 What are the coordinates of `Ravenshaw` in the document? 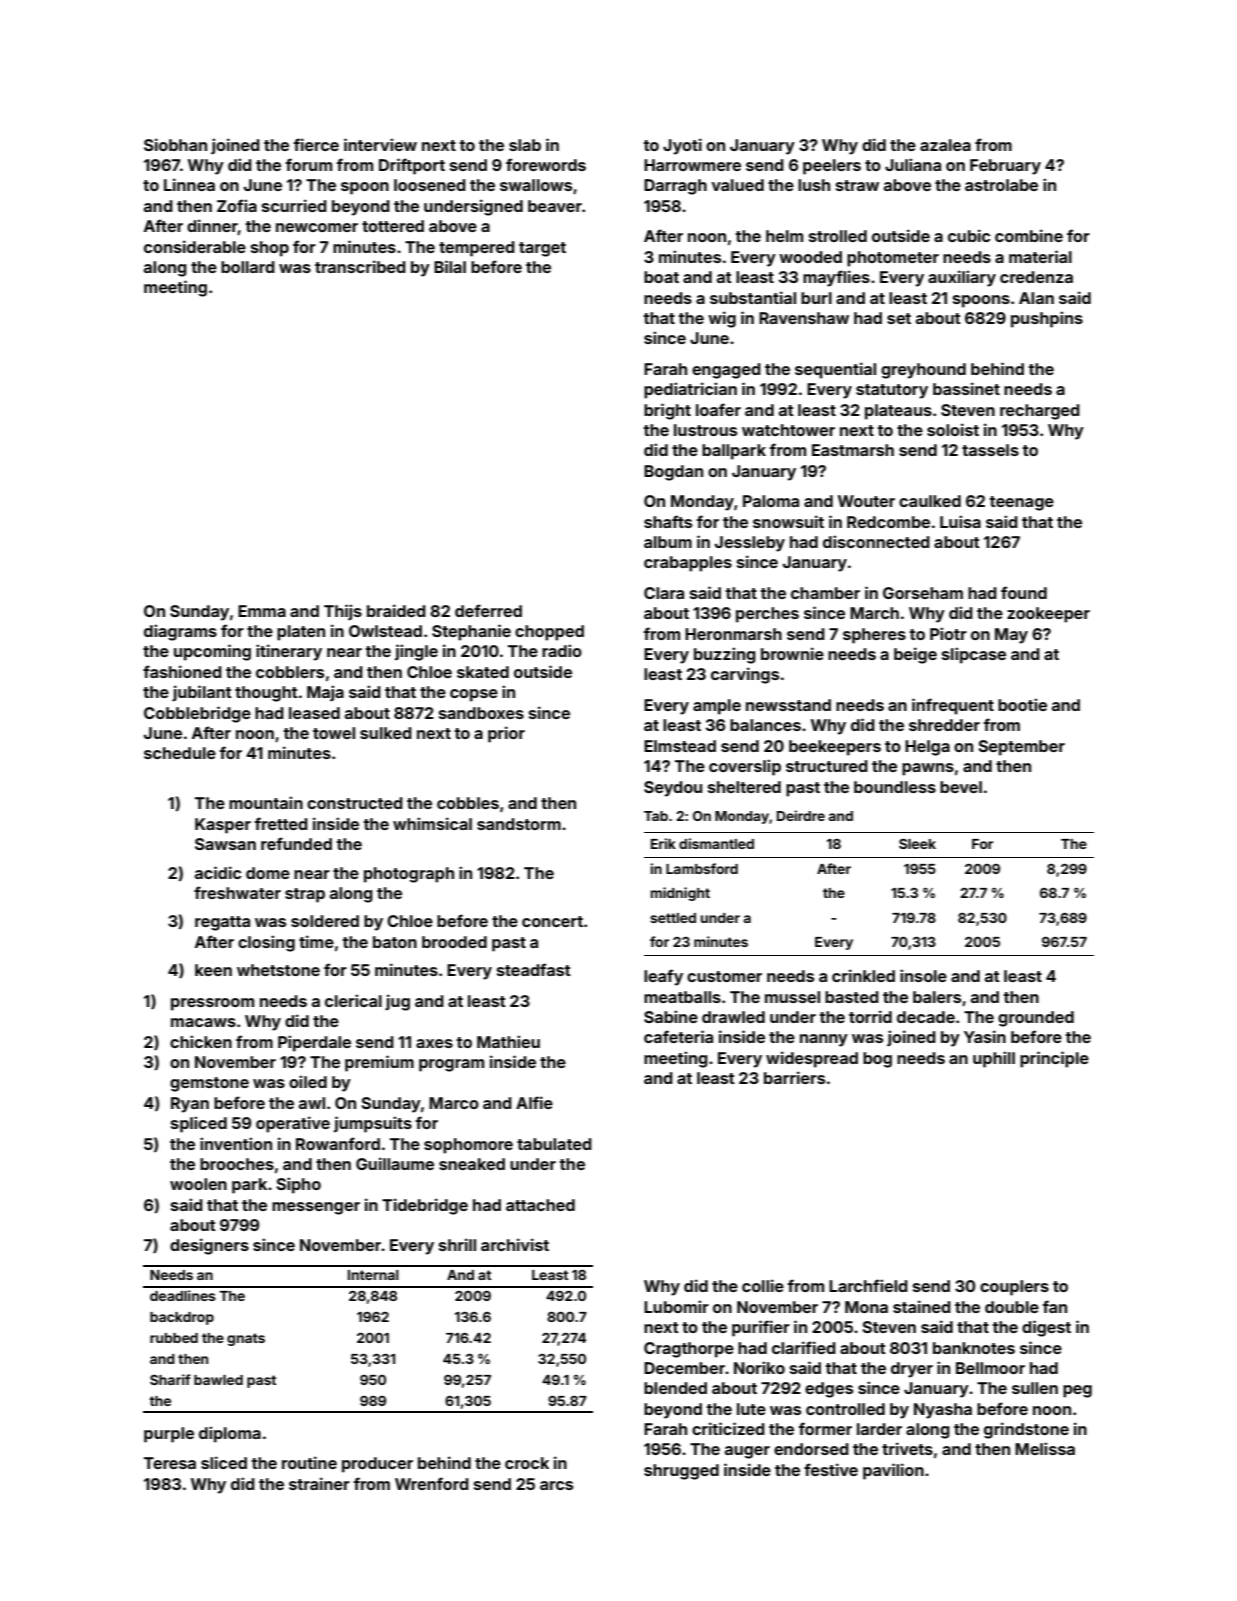 It's located at (804, 318).
